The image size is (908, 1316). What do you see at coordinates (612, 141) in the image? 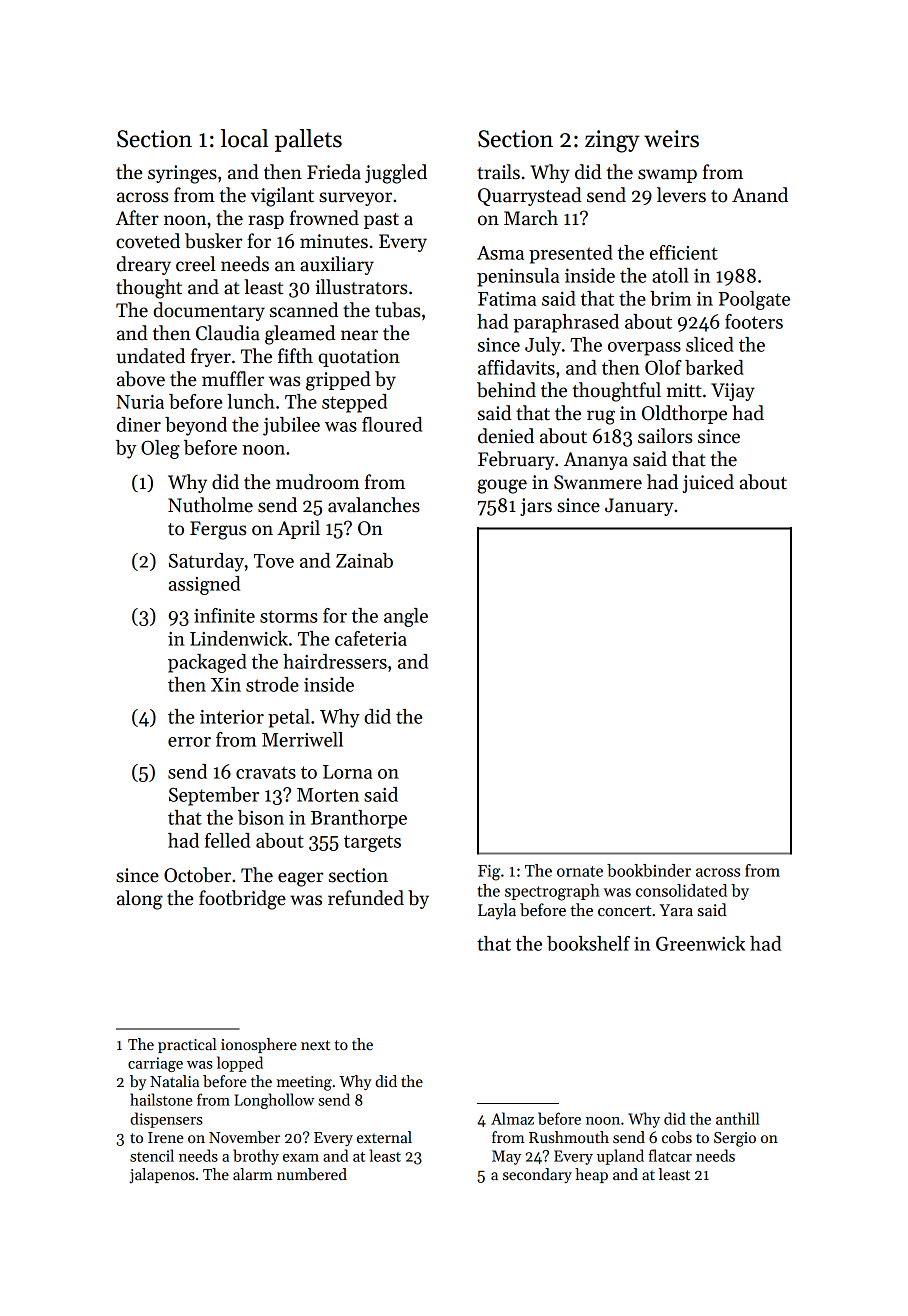
I see `zingy` at bounding box center [612, 141].
